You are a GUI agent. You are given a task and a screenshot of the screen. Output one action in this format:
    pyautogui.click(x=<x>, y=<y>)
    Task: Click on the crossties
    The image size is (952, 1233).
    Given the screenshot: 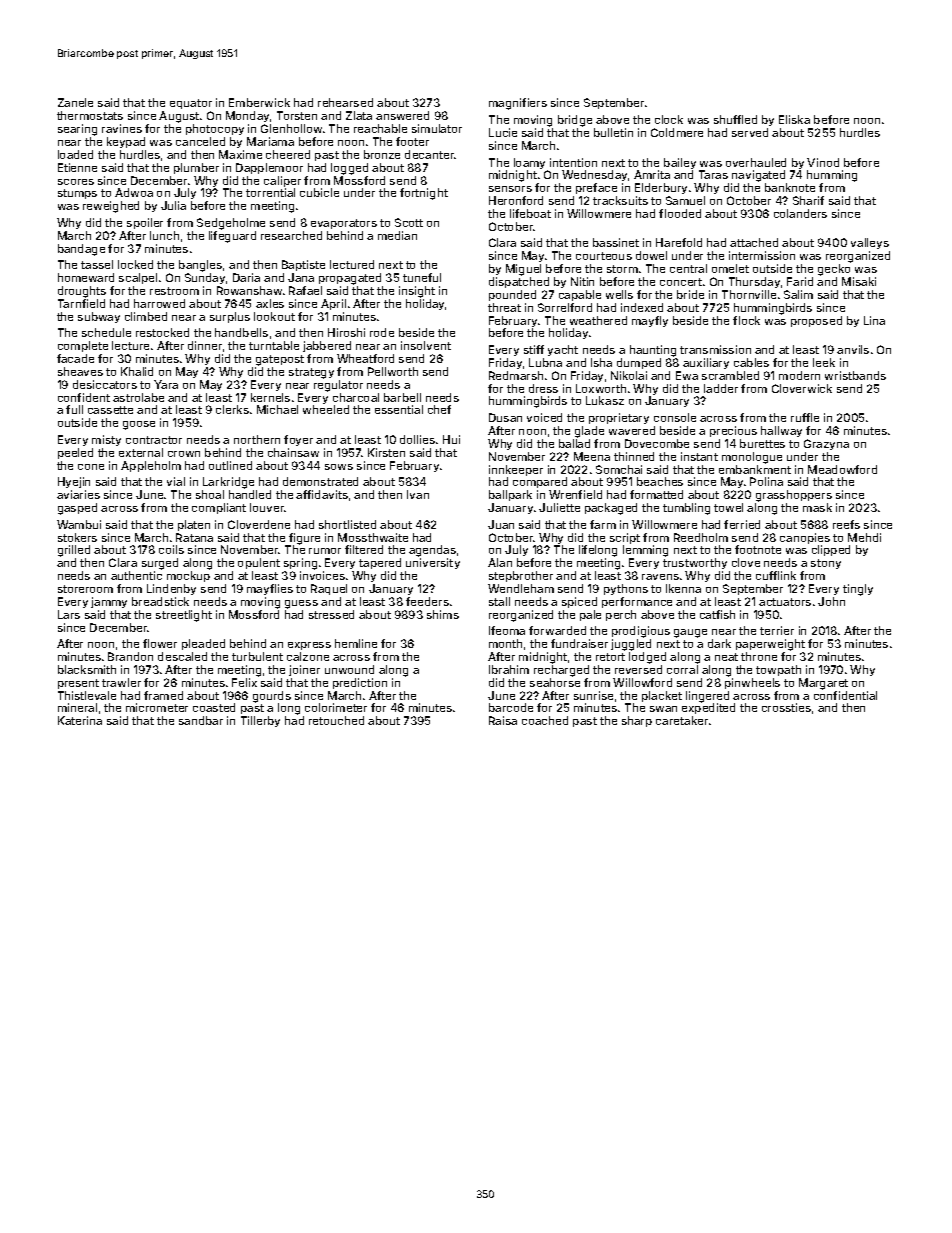 What is the action you would take?
    pyautogui.click(x=786, y=707)
